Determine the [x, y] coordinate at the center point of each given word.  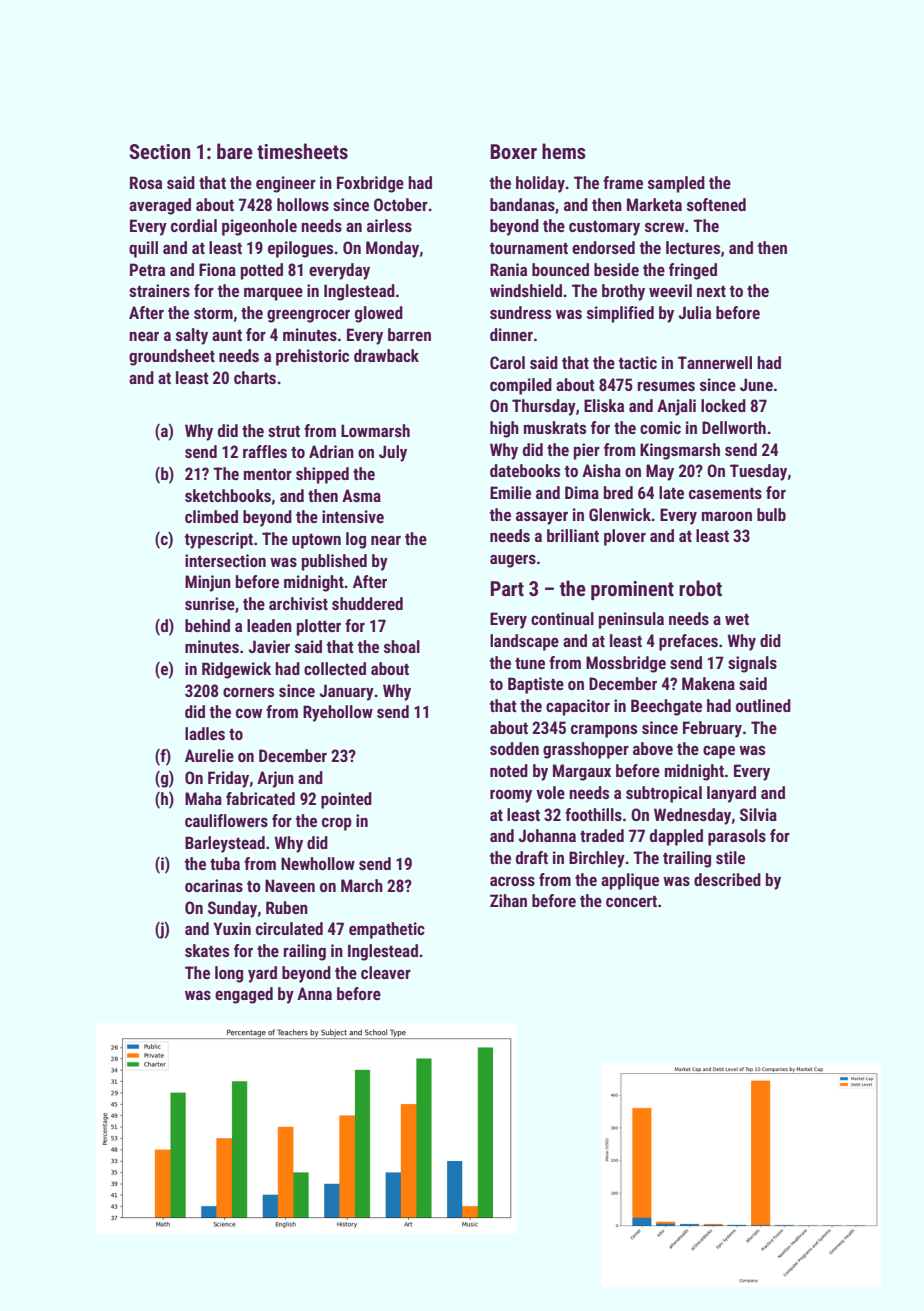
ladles [205, 733]
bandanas [522, 204]
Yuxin [232, 928]
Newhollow [318, 863]
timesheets [302, 151]
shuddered [367, 603]
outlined [763, 705]
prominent [632, 590]
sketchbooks [228, 495]
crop [337, 824]
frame [623, 182]
